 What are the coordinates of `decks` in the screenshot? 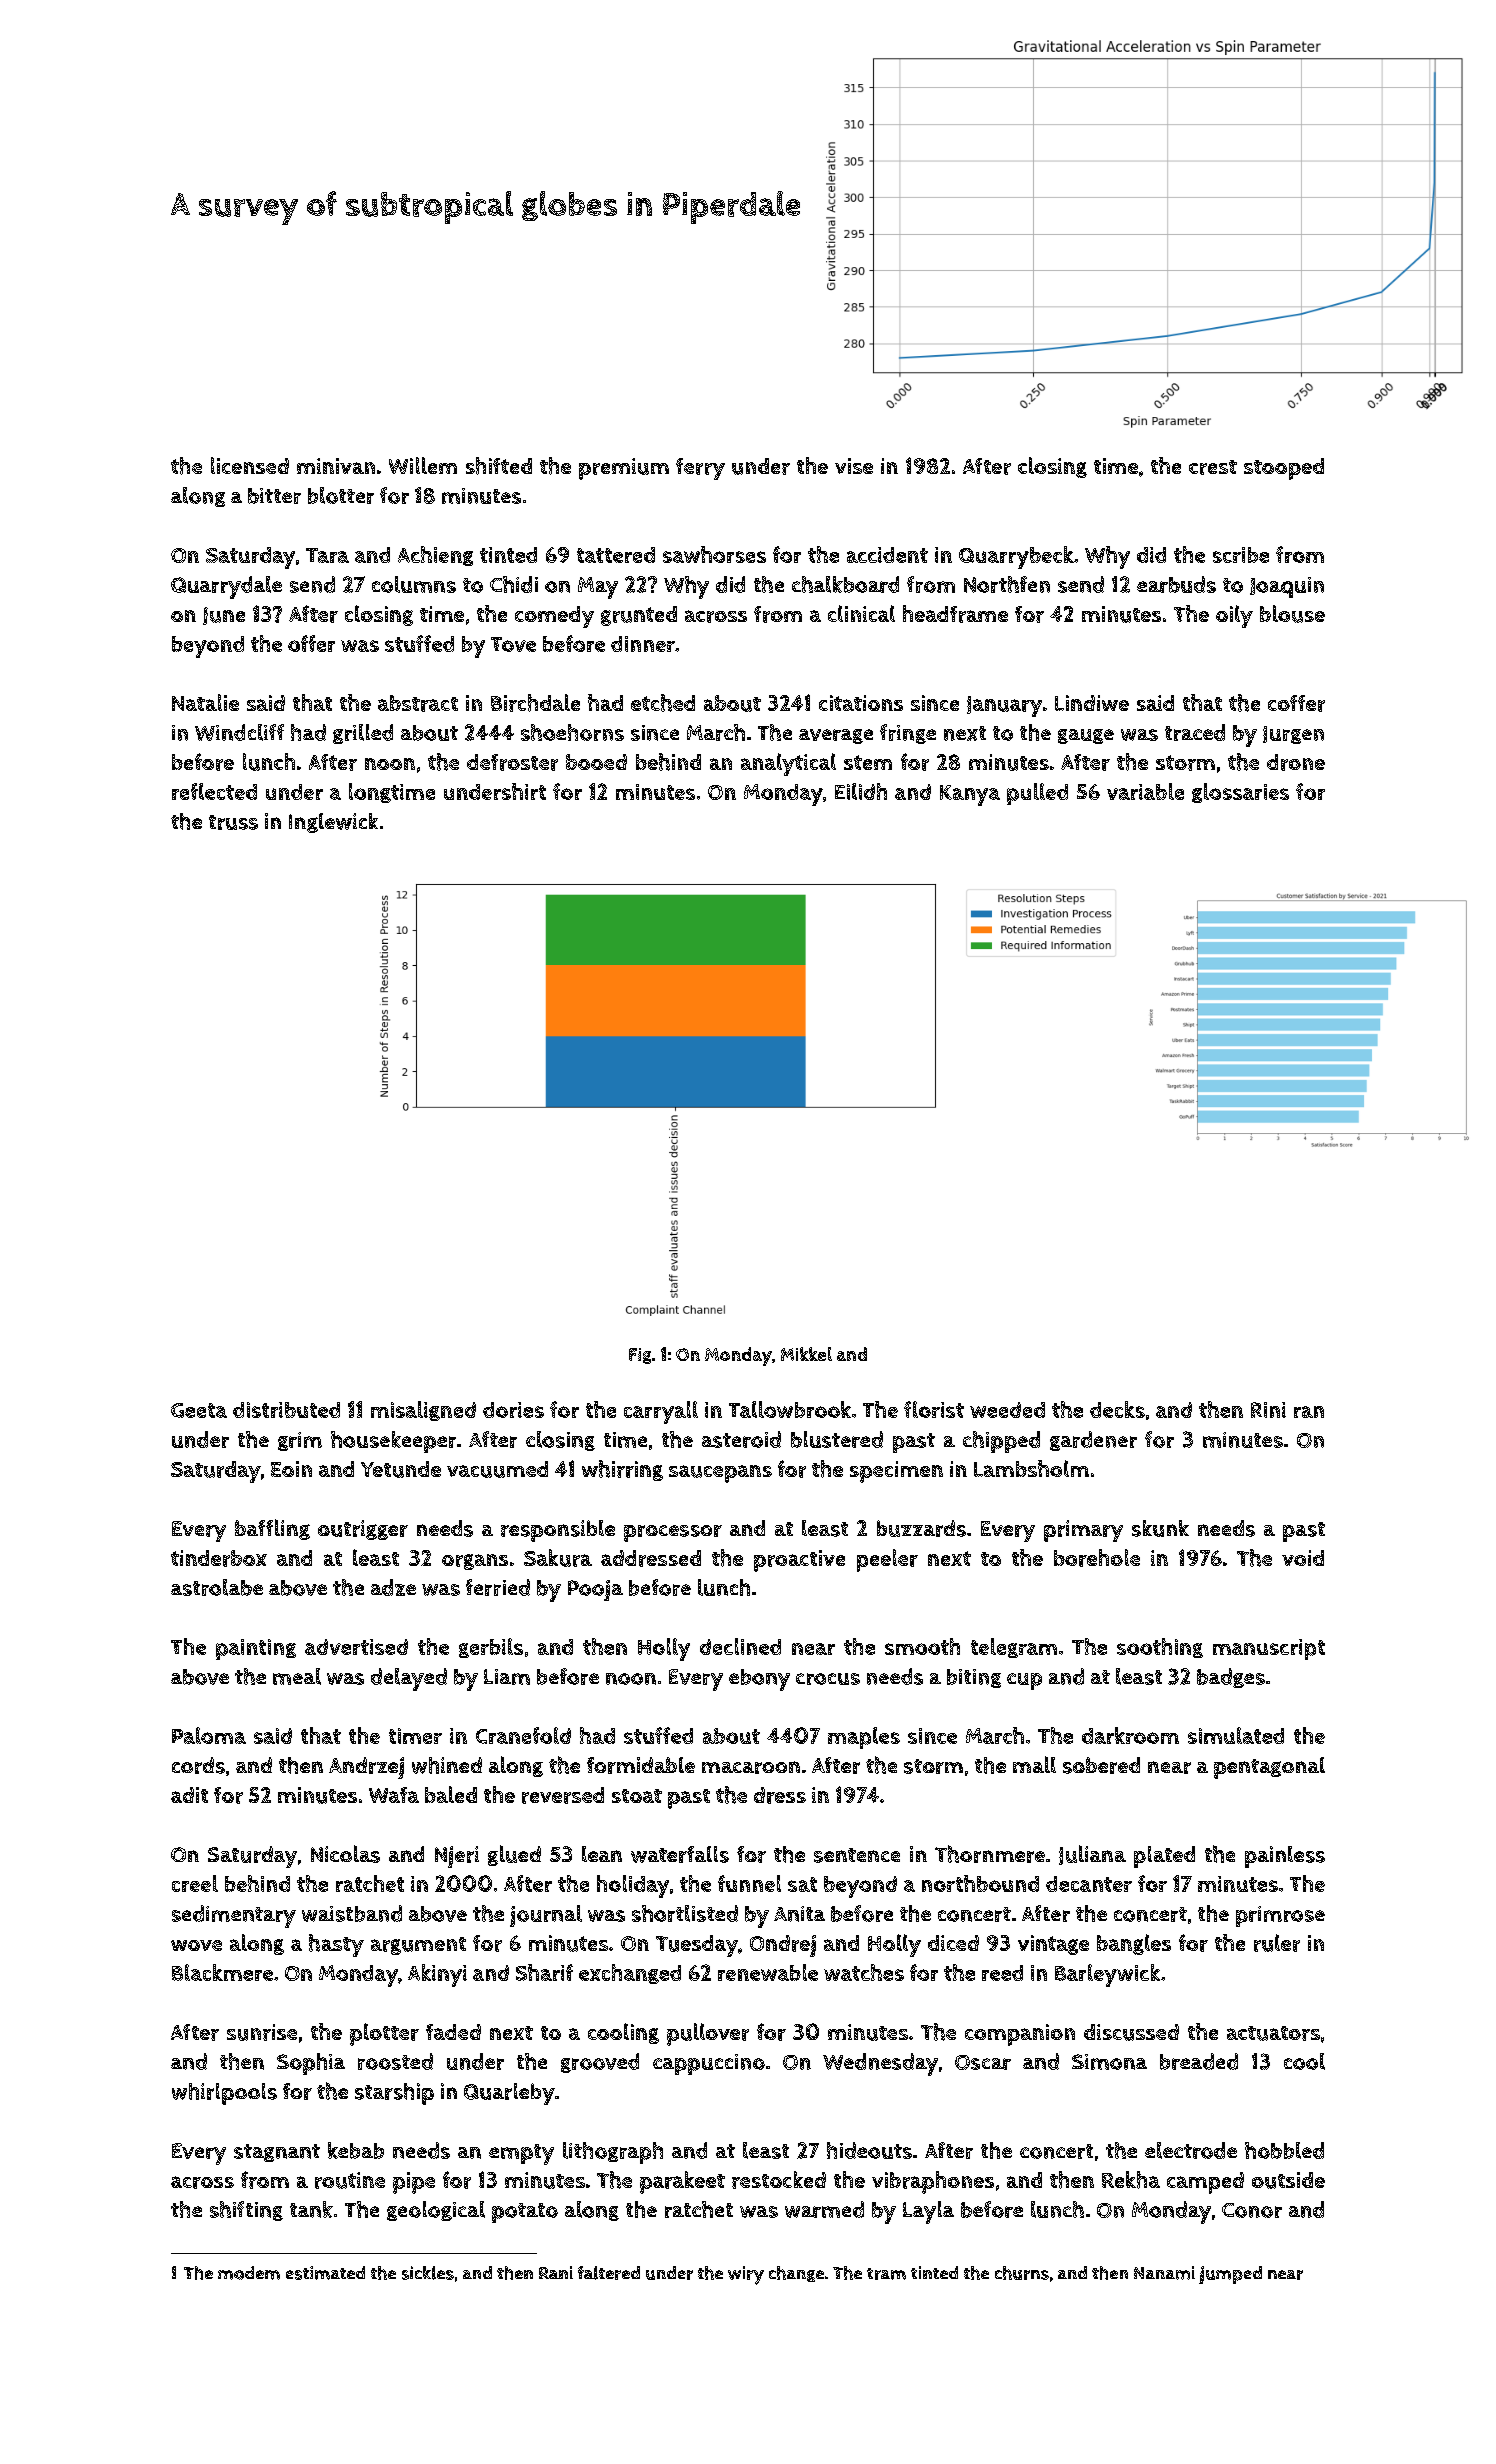 It's located at (1117, 1409).
